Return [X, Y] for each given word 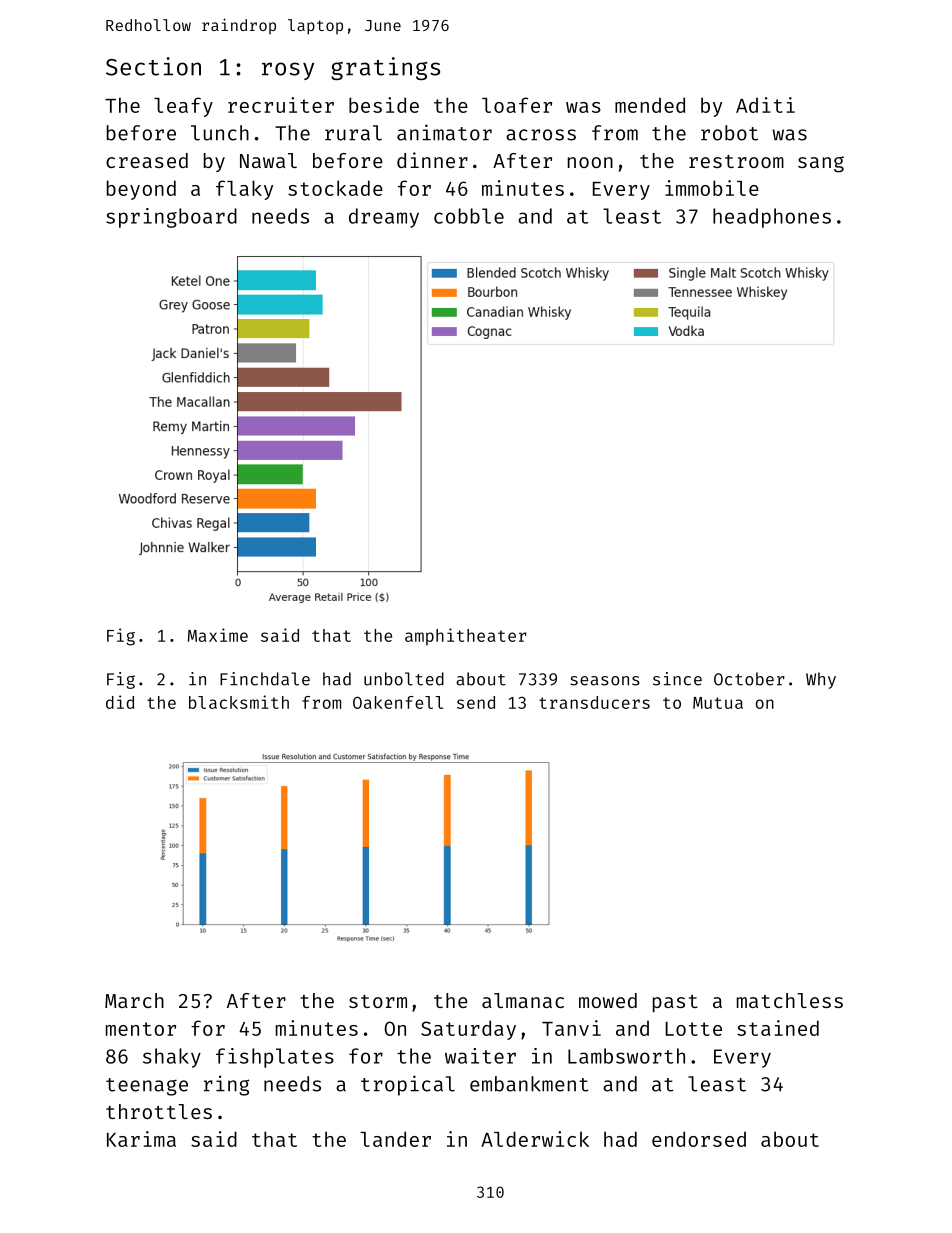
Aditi [765, 105]
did [120, 702]
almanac [523, 1000]
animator [444, 132]
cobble [469, 216]
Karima [141, 1139]
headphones [772, 218]
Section [153, 66]
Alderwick [535, 1139]
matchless [790, 1000]
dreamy [384, 218]
